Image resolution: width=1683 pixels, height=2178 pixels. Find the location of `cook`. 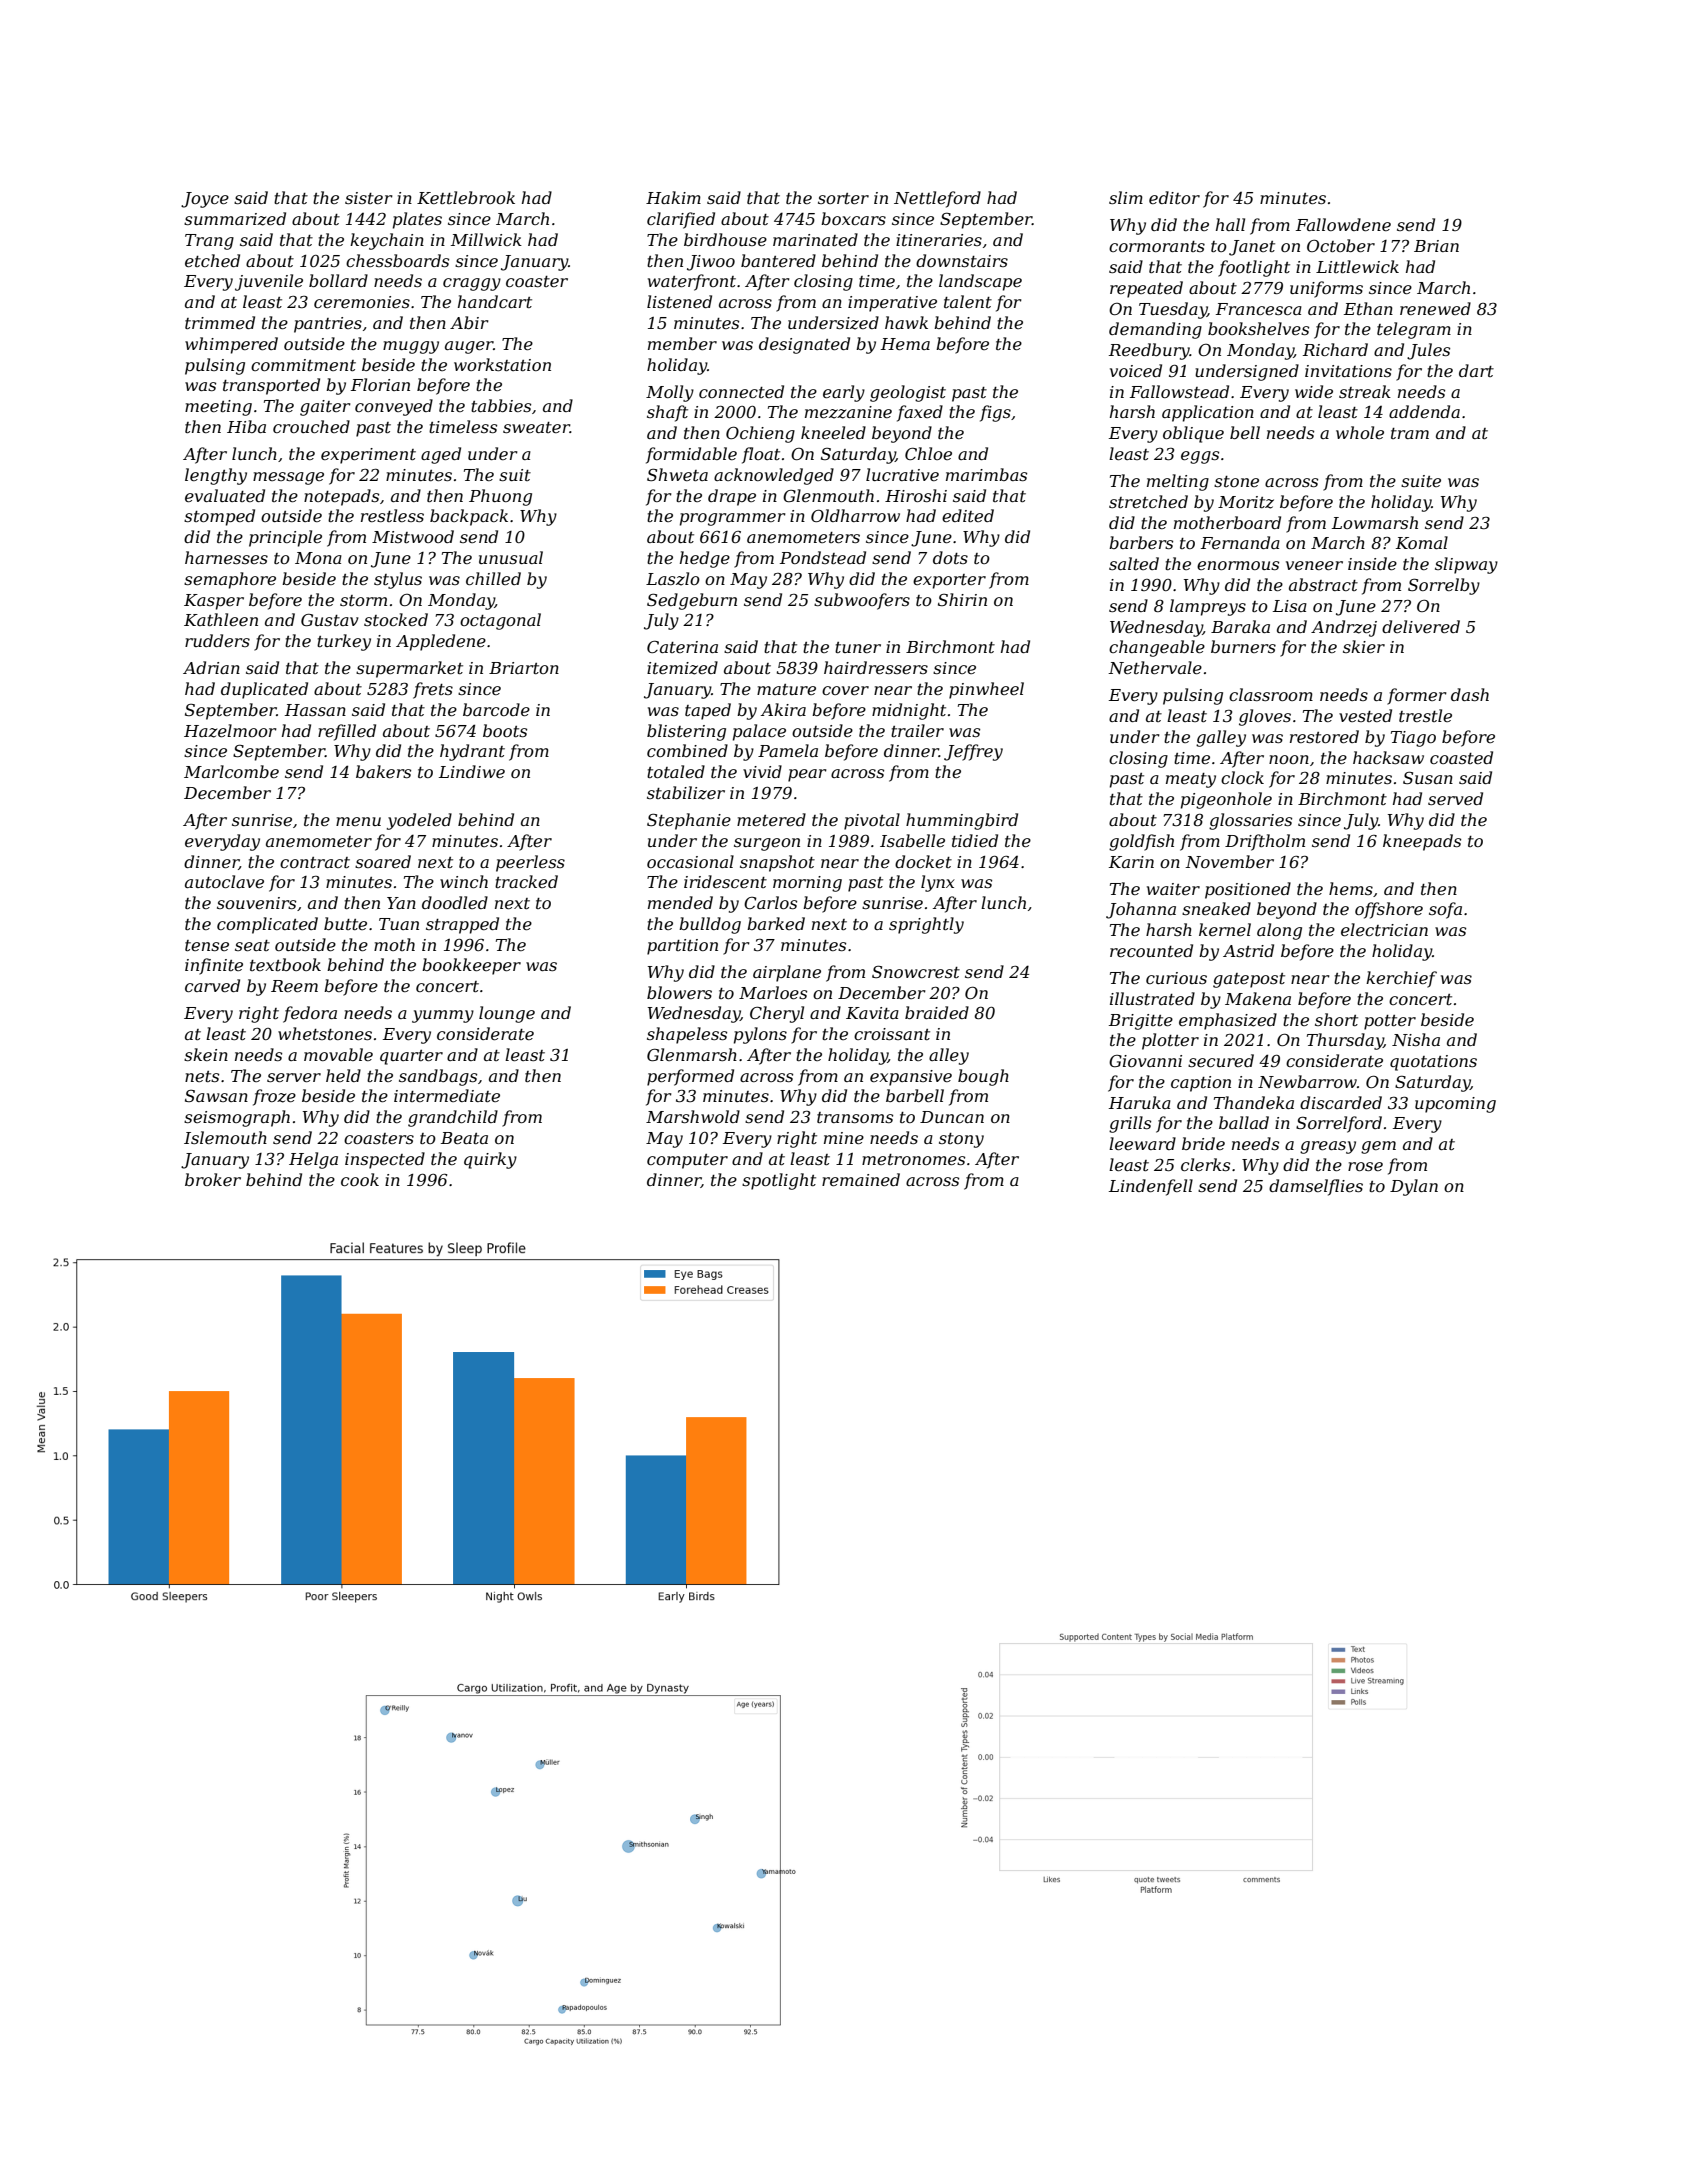

cook is located at coordinates (360, 1179).
